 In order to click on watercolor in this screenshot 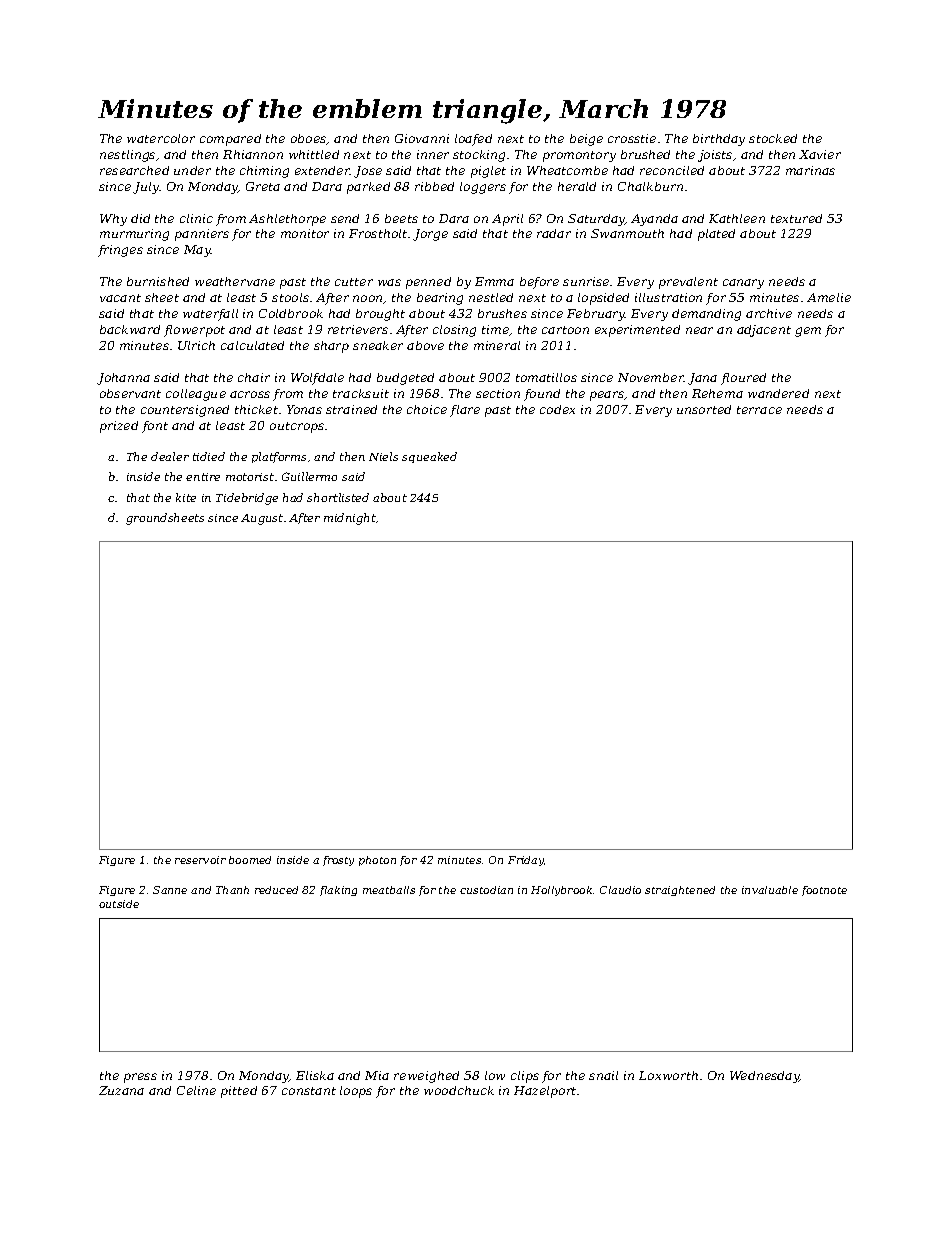, I will do `click(161, 138)`.
